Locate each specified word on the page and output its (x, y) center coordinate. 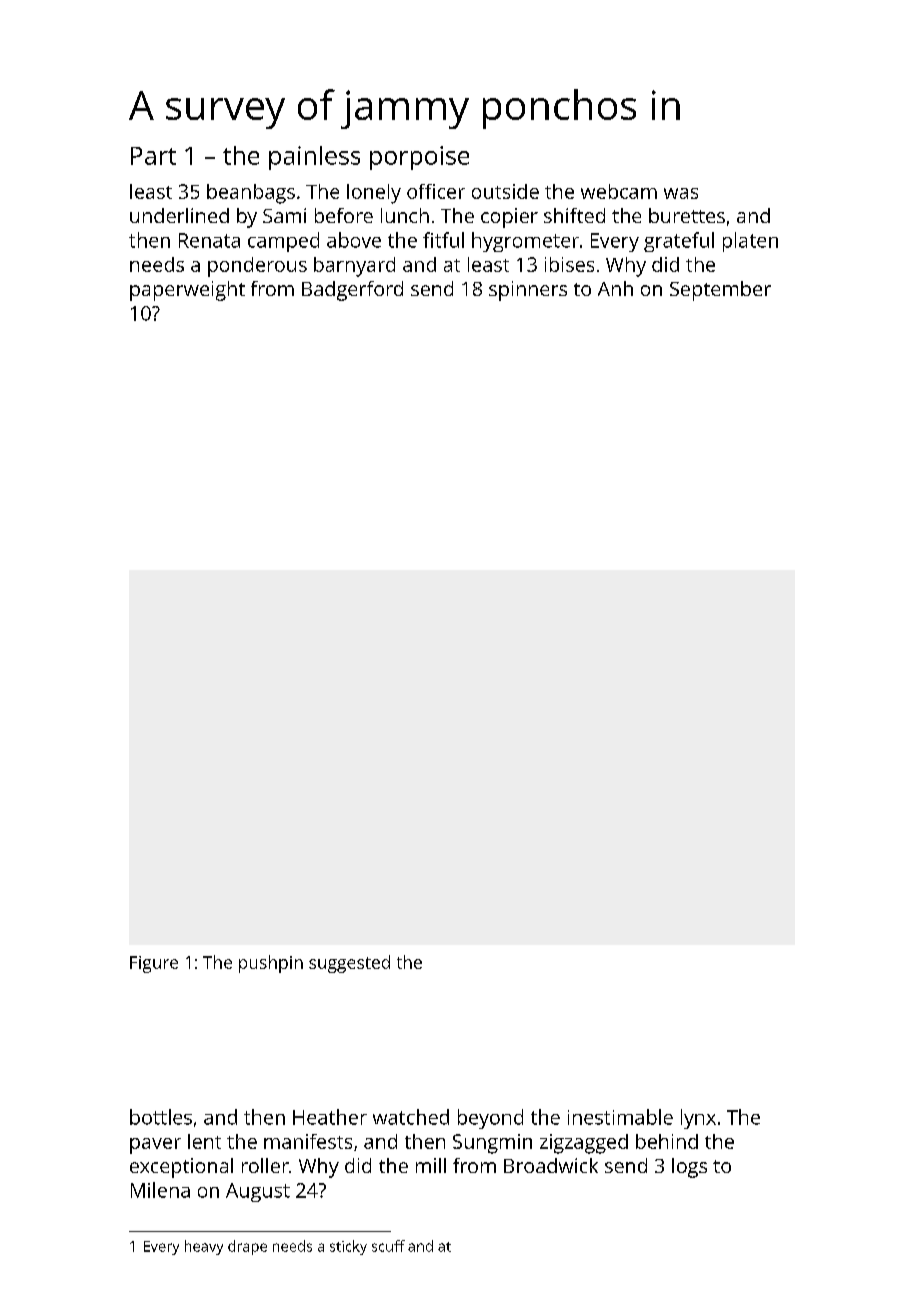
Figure (154, 964)
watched (411, 1117)
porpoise (419, 158)
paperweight (187, 291)
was (681, 193)
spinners (528, 291)
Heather (330, 1117)
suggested (349, 964)
